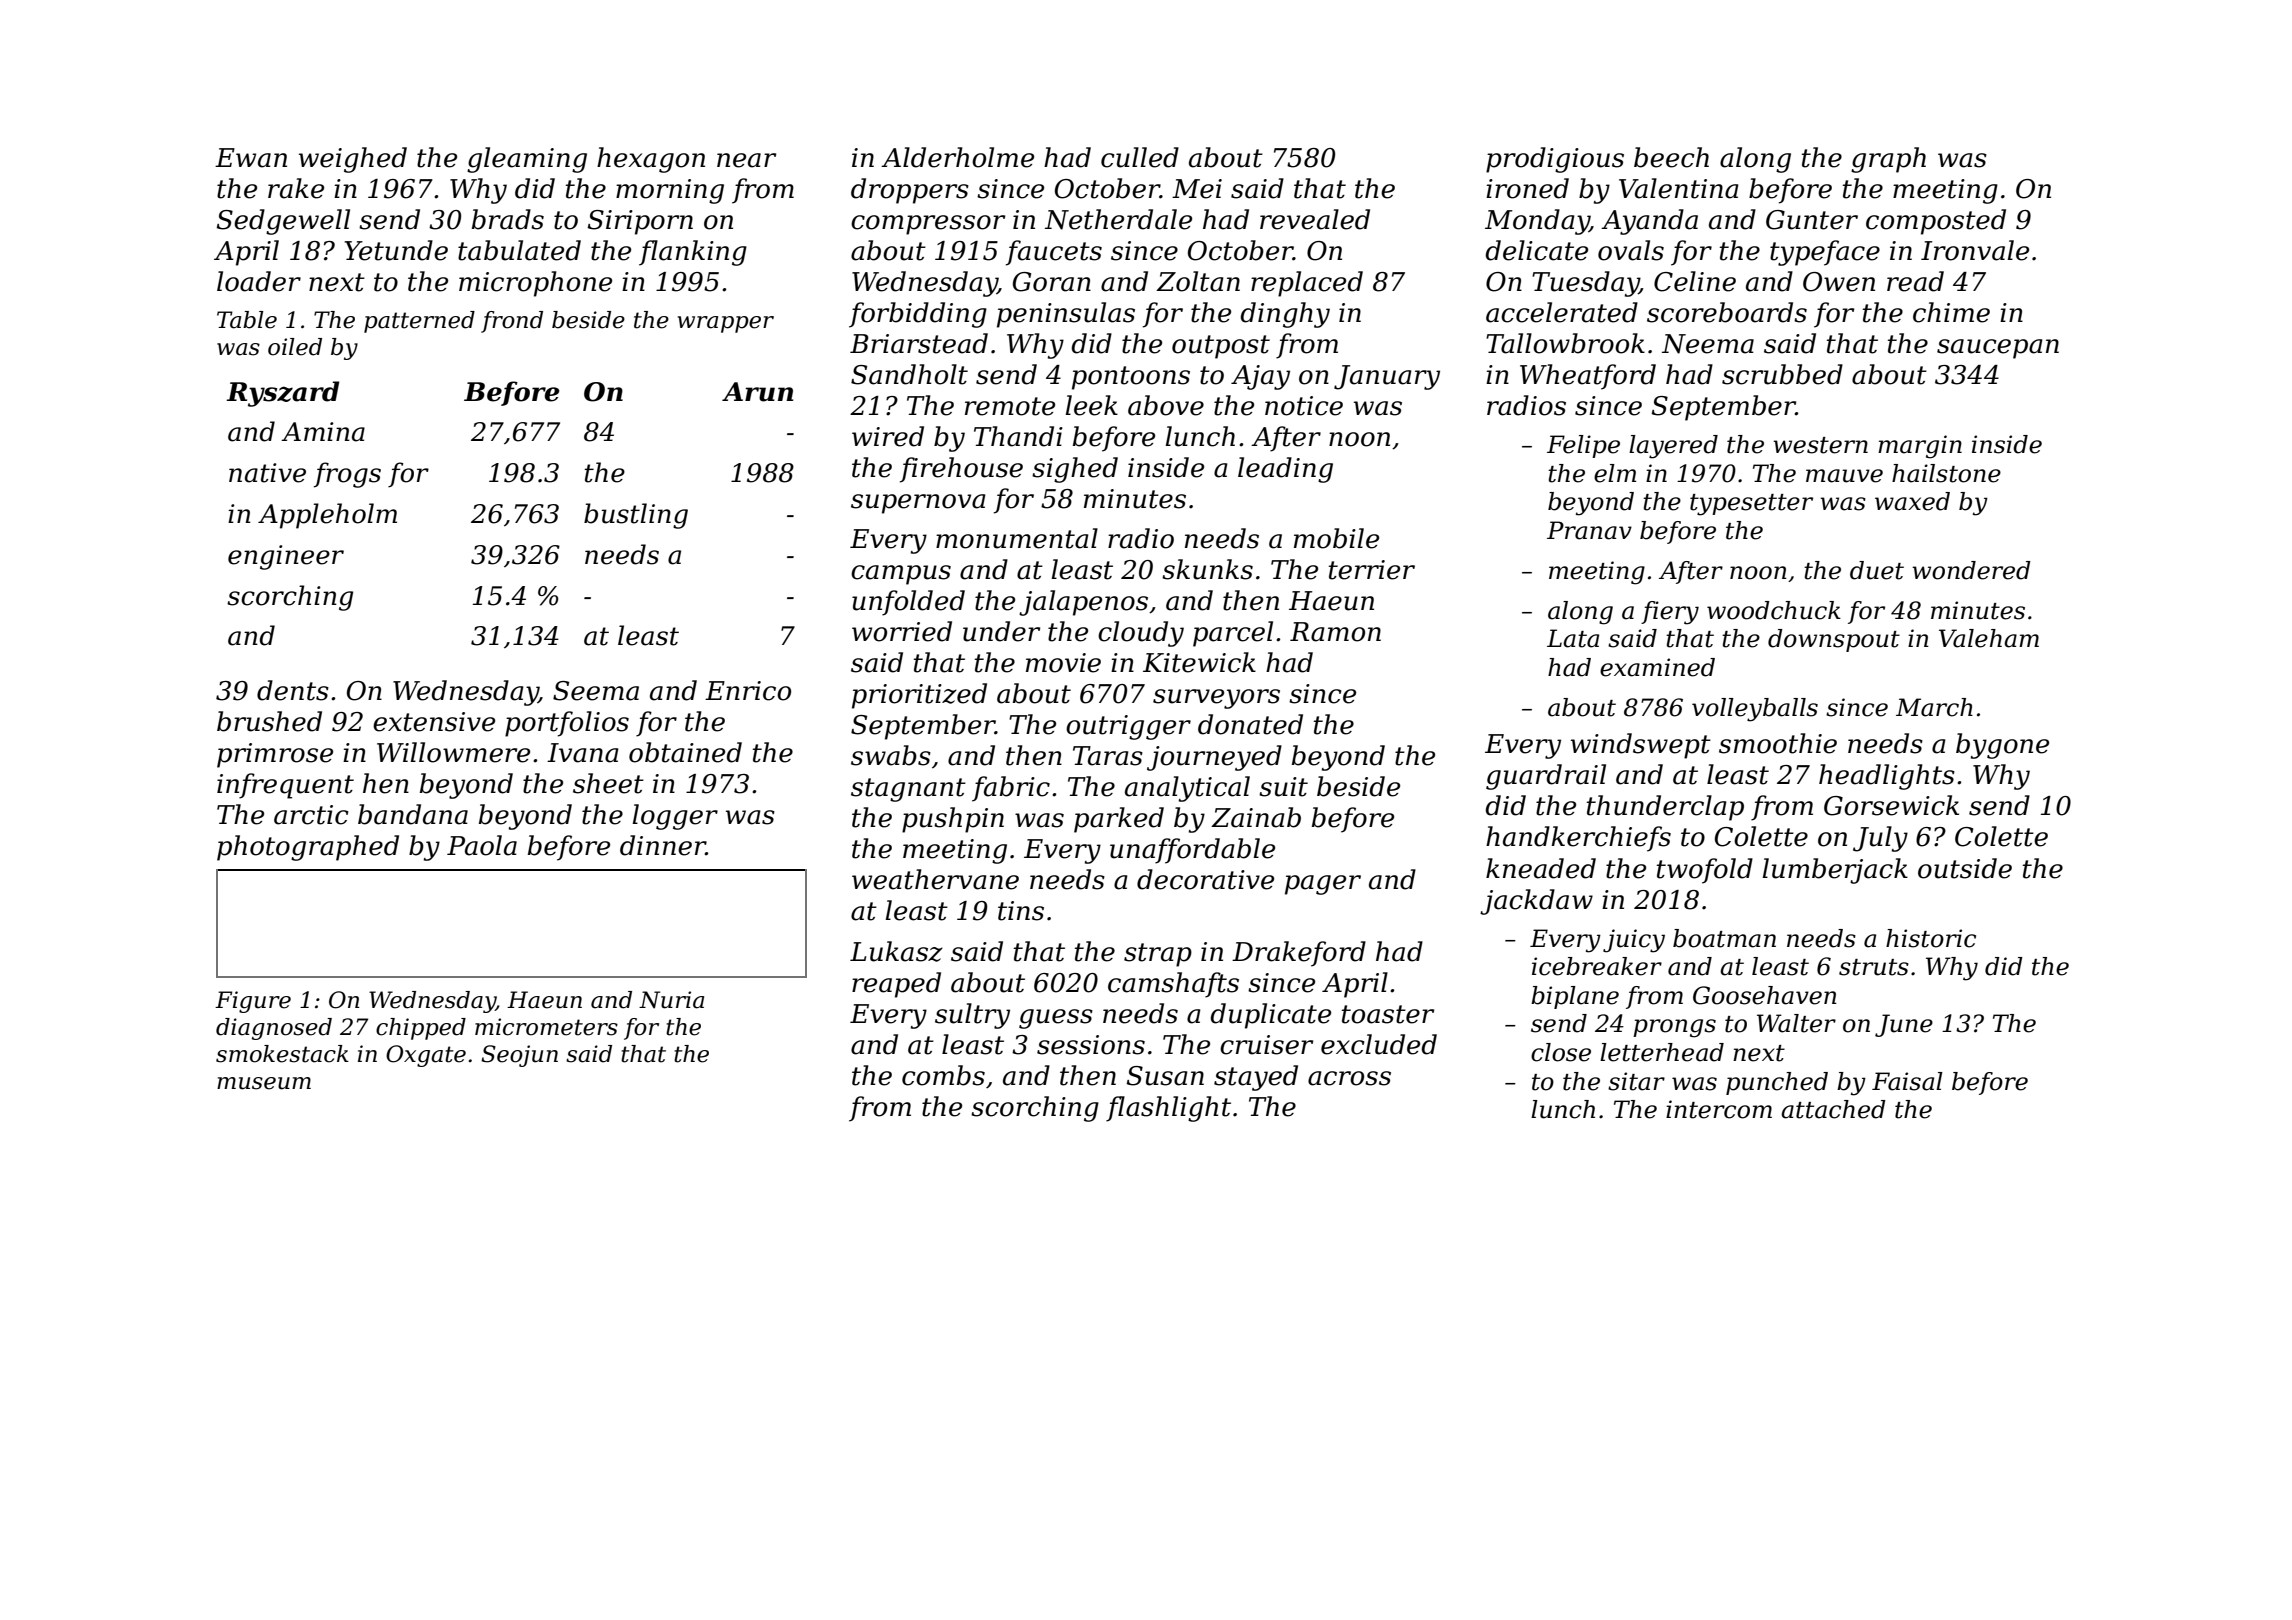  Describe the element at coordinates (295, 347) in the image. I see `oiled` at that location.
